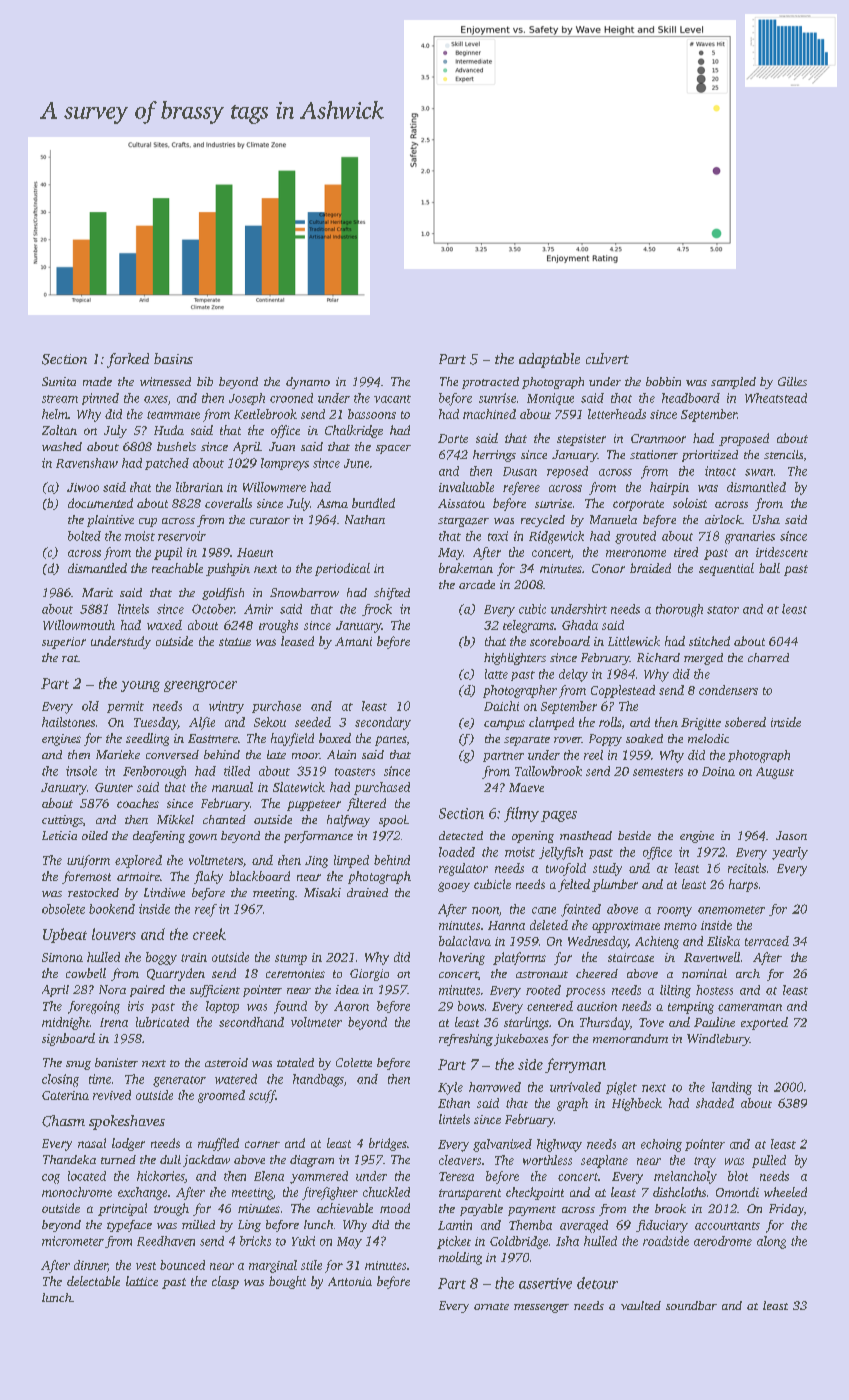 The width and height of the screenshot is (849, 1400). What do you see at coordinates (623, 691) in the screenshot?
I see `Copplestead` at bounding box center [623, 691].
